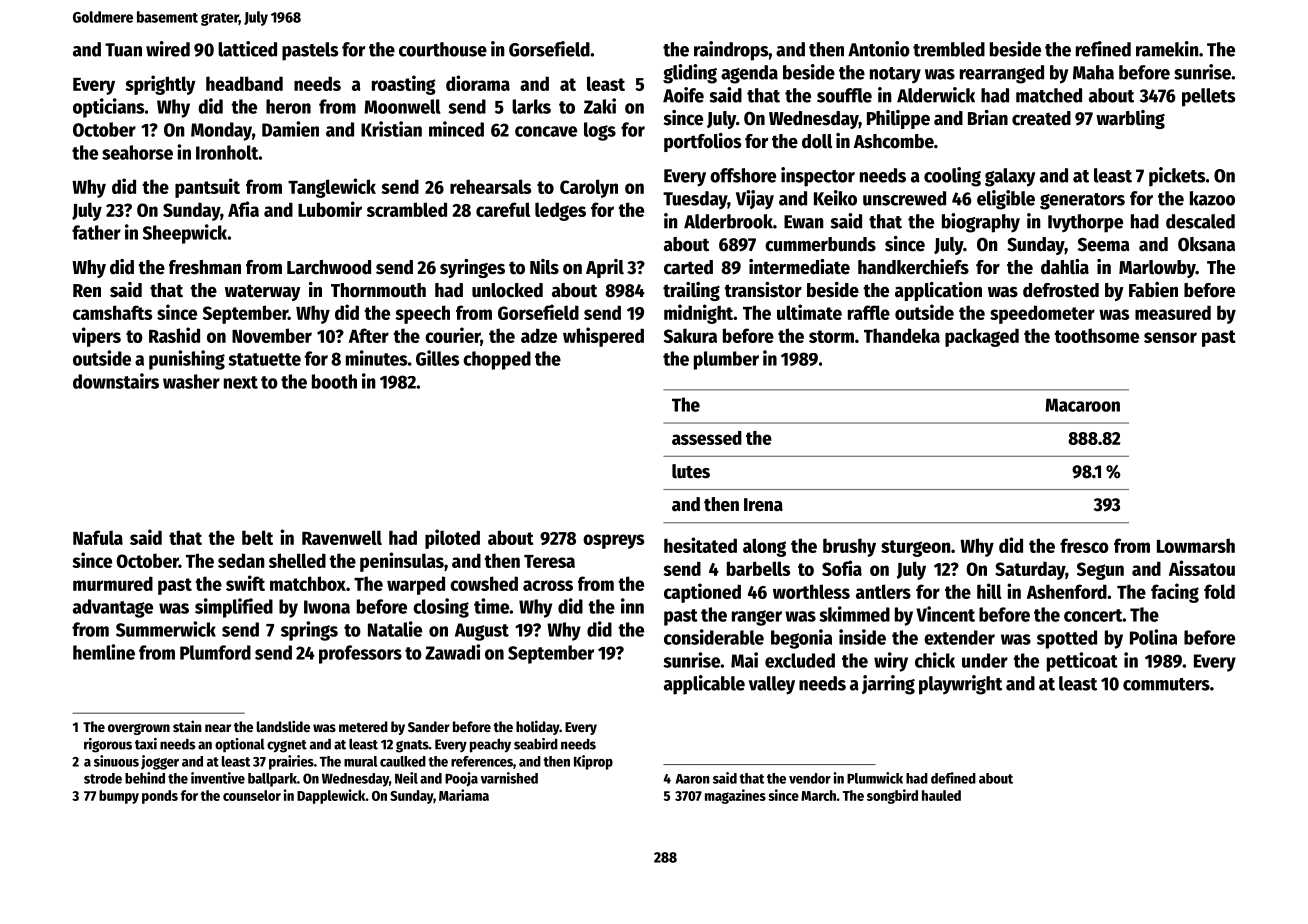 This image has height=924, width=1308. I want to click on across, so click(548, 585).
